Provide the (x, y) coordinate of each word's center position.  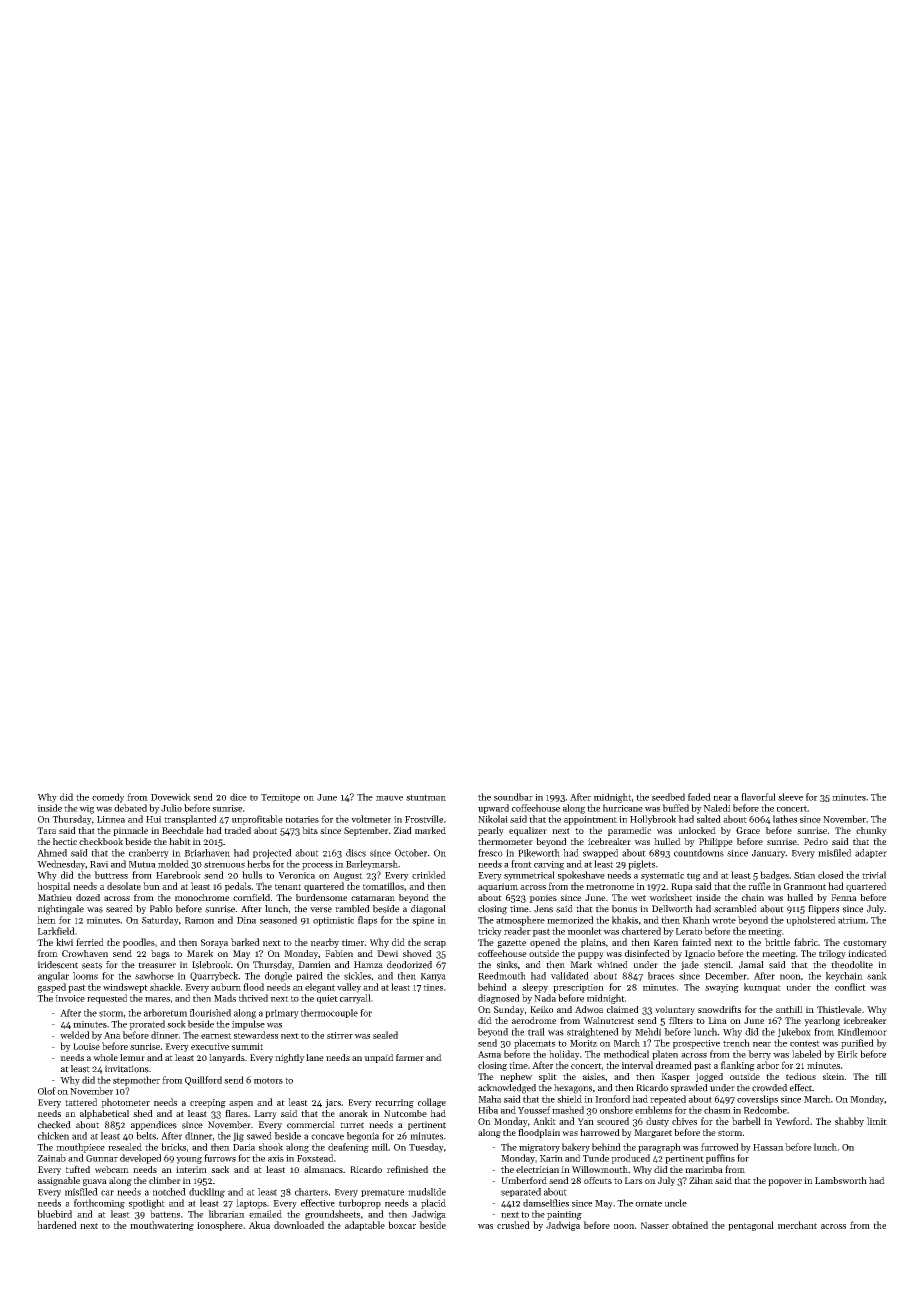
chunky (871, 831)
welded (75, 1035)
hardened (57, 1225)
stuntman (426, 797)
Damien (314, 965)
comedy (108, 798)
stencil (717, 965)
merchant (797, 1225)
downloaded (299, 1225)
